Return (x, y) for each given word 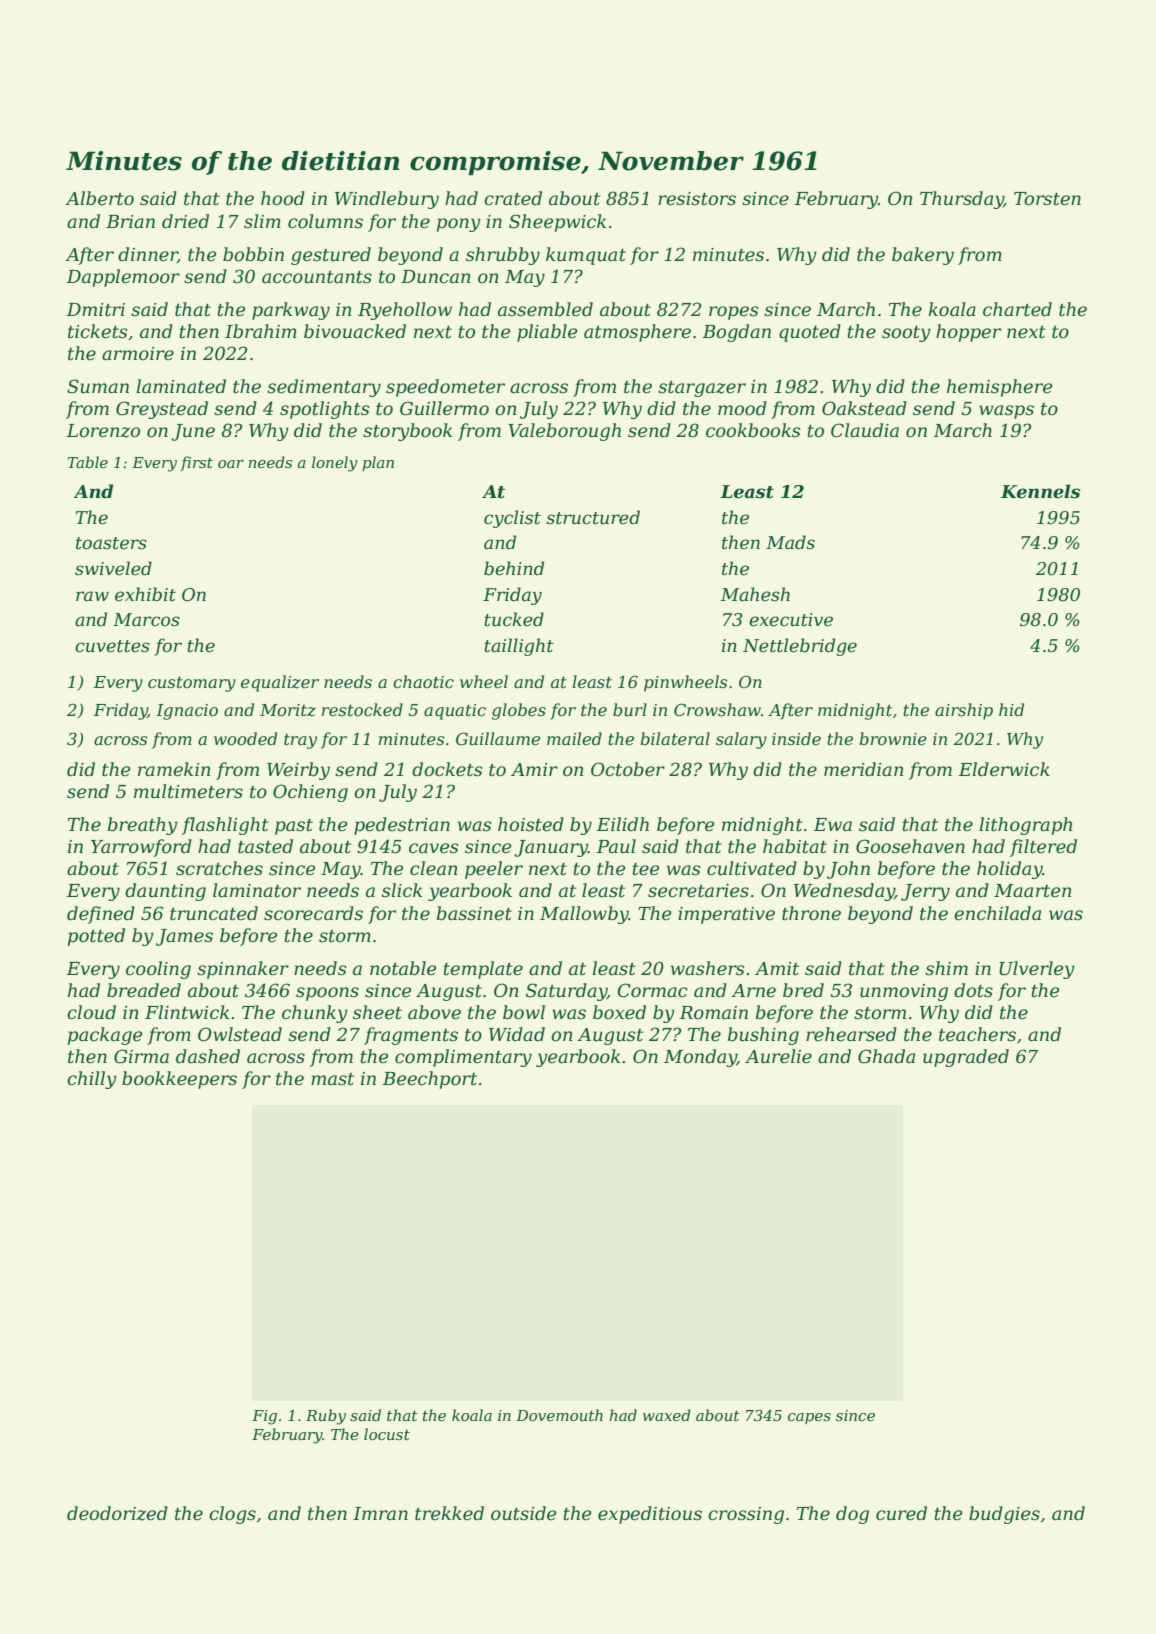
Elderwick (1004, 769)
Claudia (865, 430)
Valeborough (564, 432)
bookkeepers (179, 1080)
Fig (264, 1417)
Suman (98, 386)
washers (708, 968)
